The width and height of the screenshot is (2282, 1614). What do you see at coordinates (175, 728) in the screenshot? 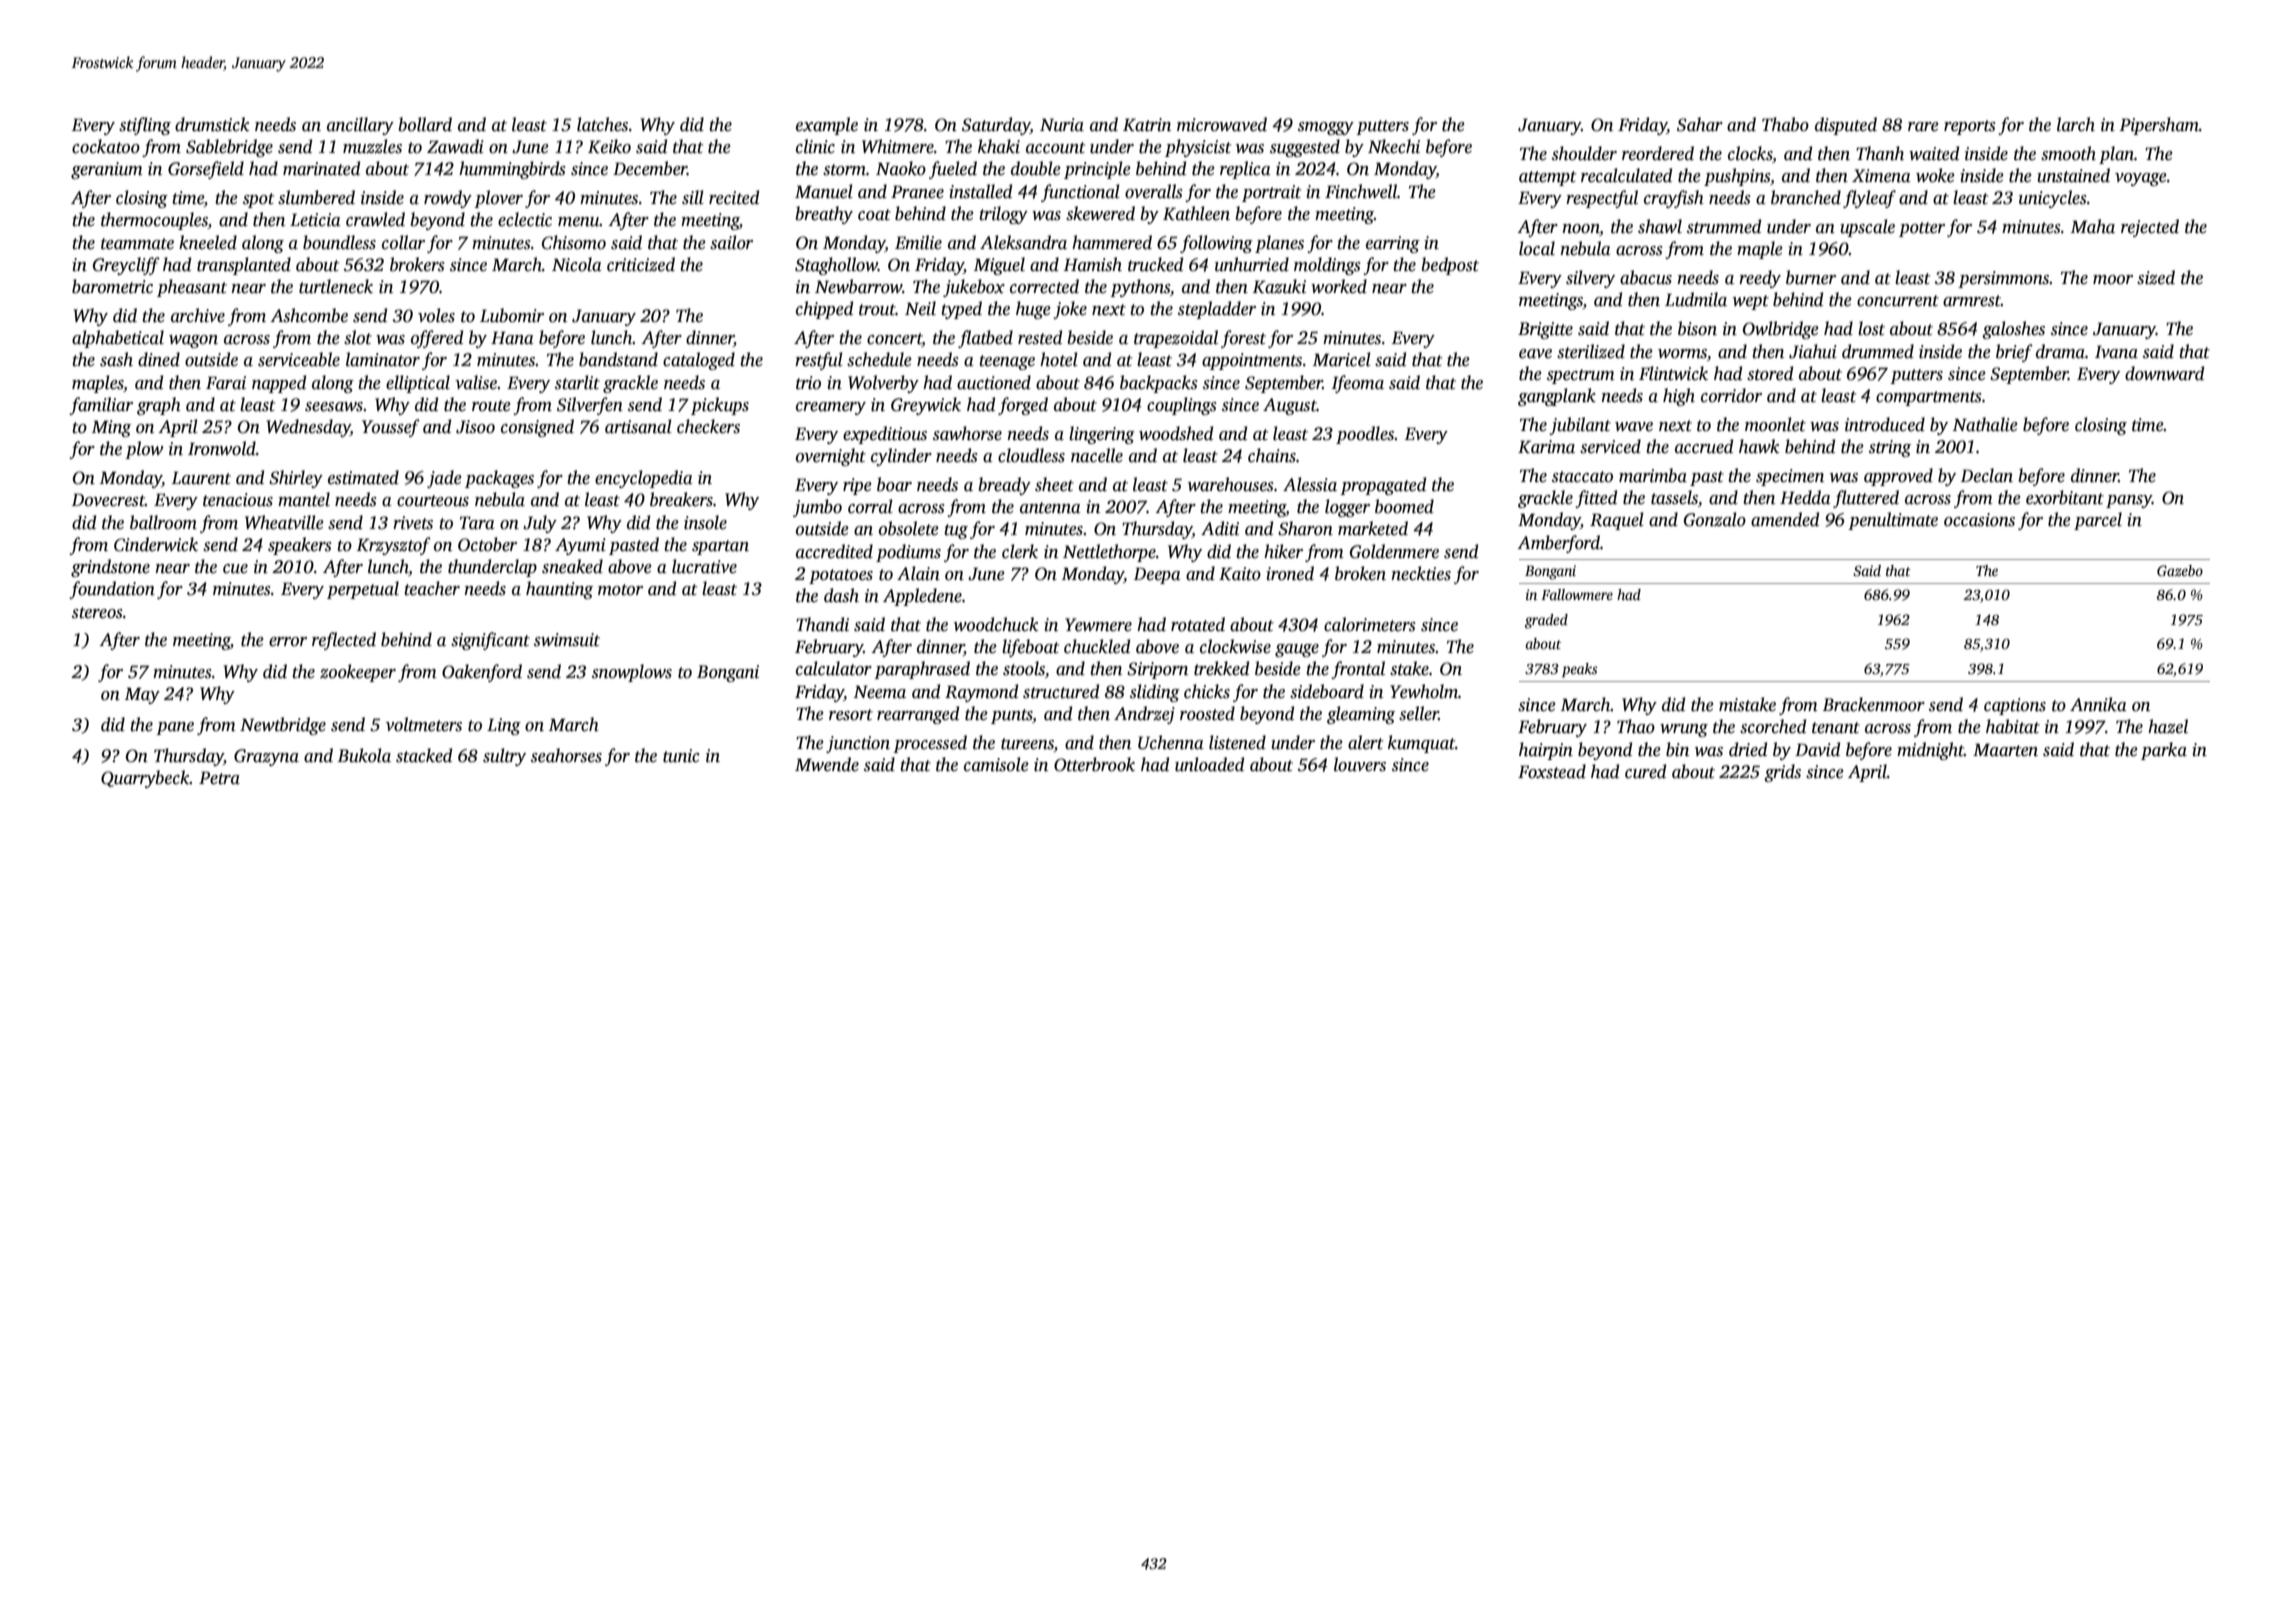
I see `pane` at bounding box center [175, 728].
